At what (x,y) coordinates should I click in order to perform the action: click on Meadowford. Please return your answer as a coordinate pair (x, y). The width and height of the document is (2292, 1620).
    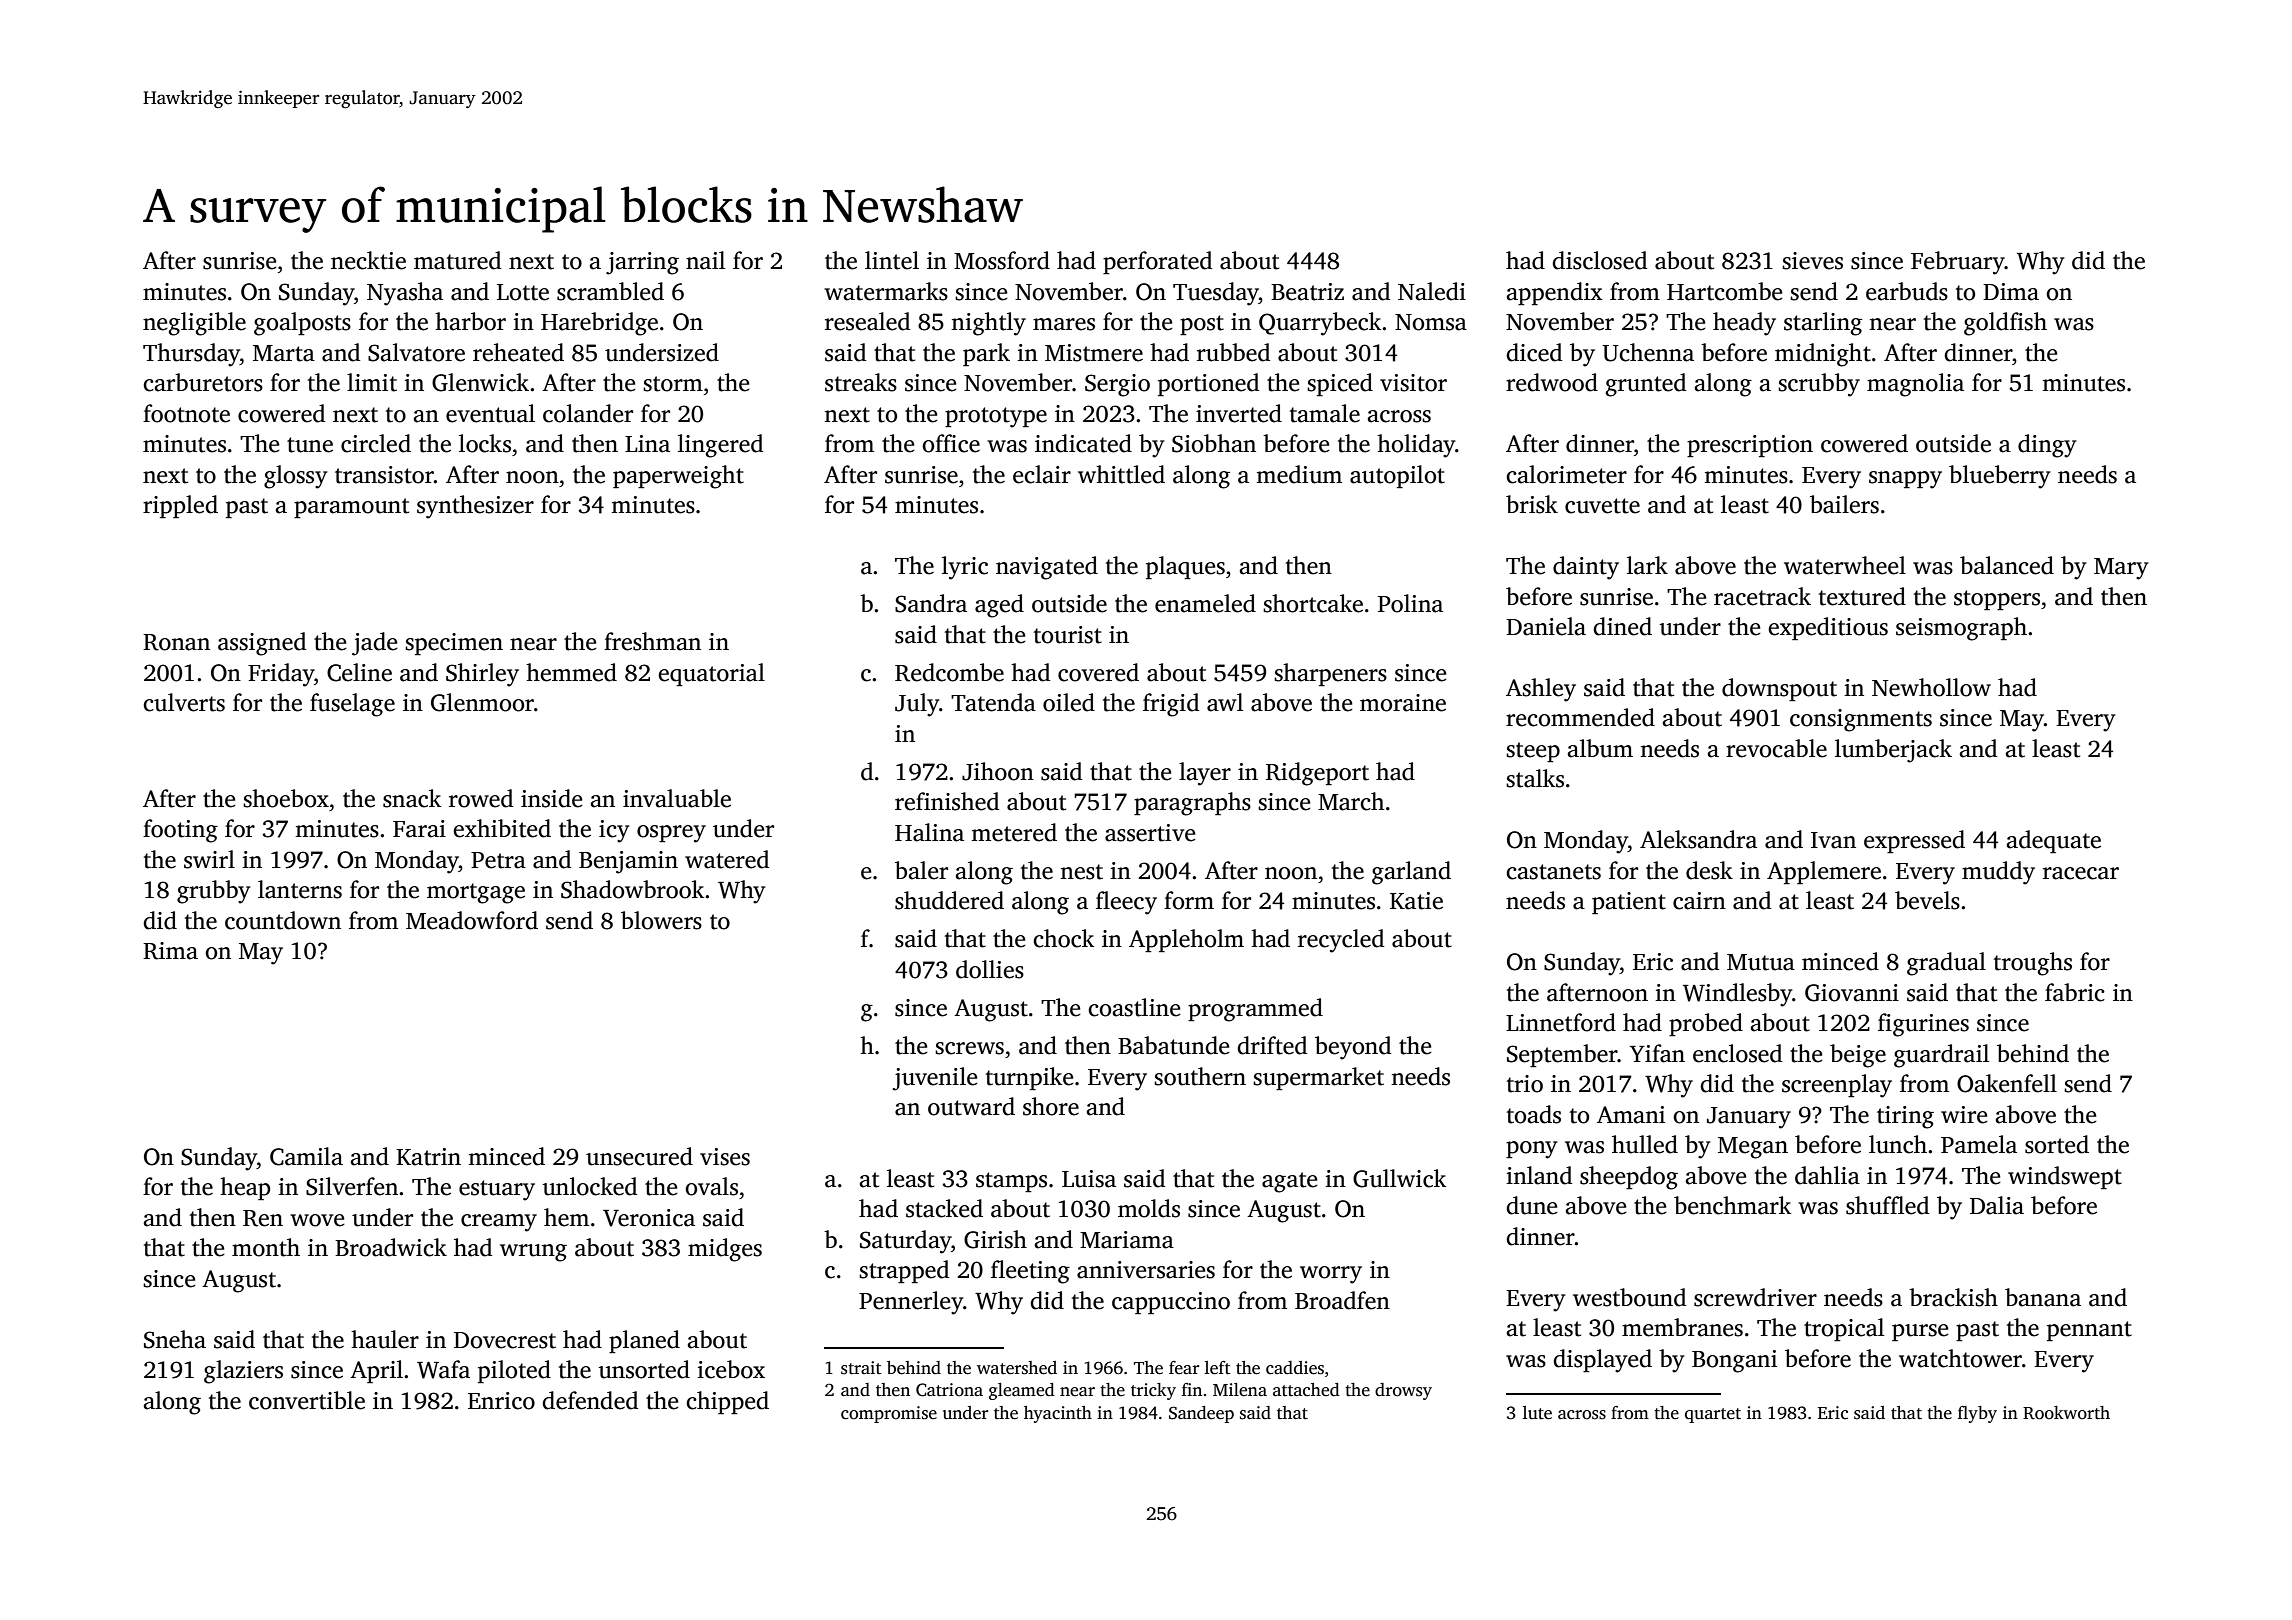
    Looking at the image, I should click on (472, 920).
